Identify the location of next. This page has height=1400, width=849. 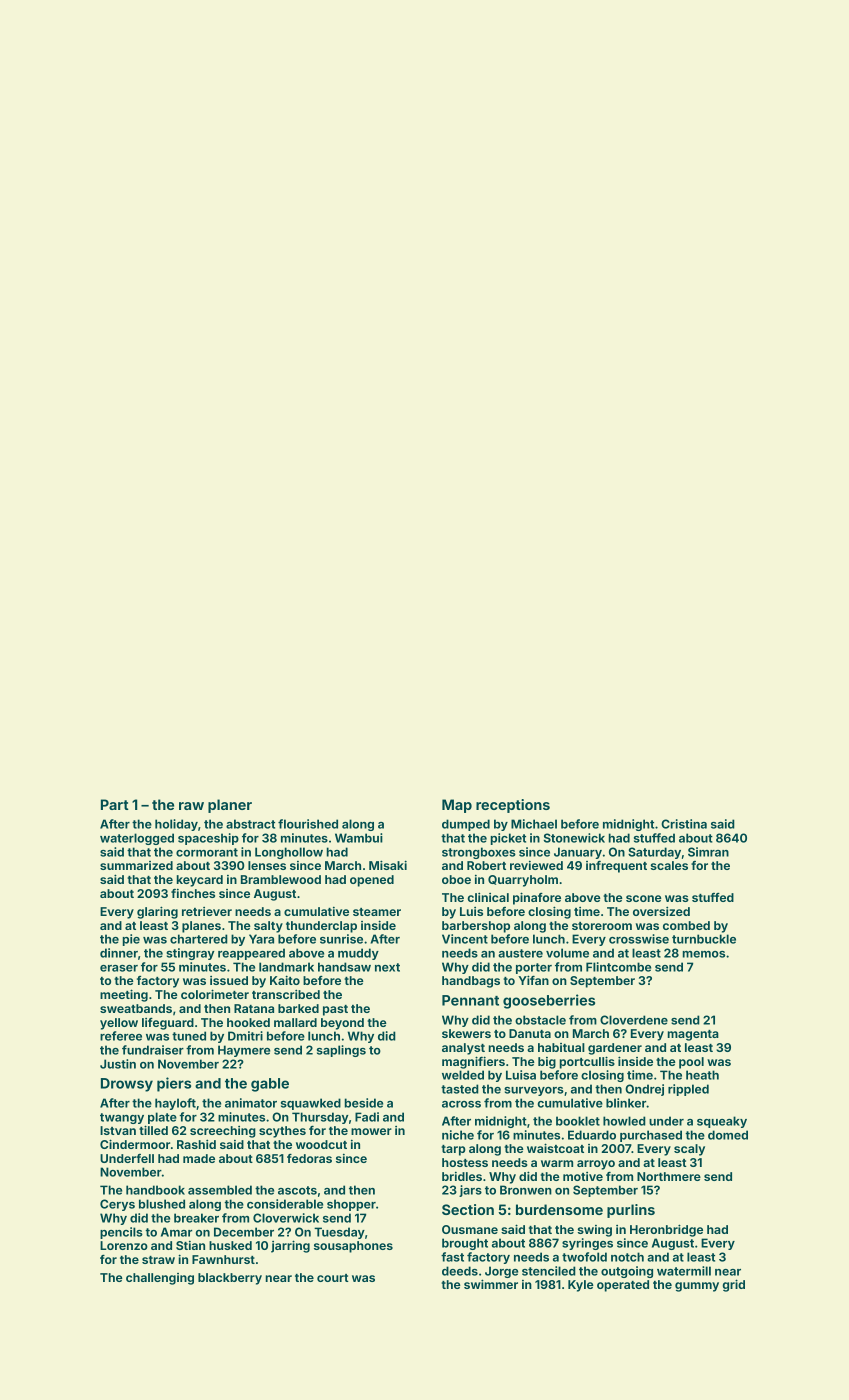
(387, 967).
